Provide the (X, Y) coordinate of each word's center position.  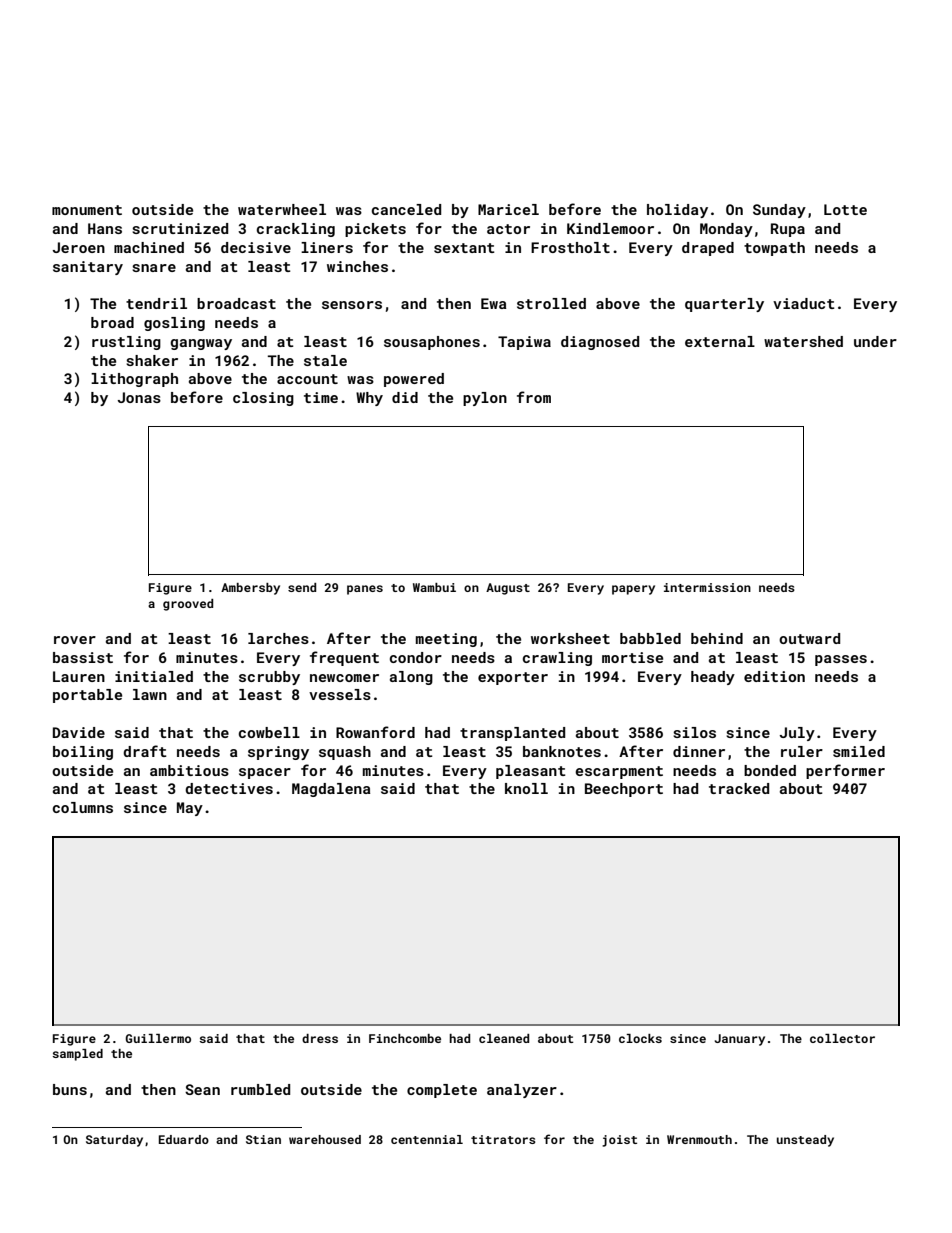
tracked (739, 788)
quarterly (724, 305)
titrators (503, 1139)
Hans (105, 228)
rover (75, 640)
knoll (526, 788)
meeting (446, 640)
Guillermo (158, 1038)
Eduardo (184, 1139)
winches (357, 266)
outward (809, 638)
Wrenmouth (699, 1139)
